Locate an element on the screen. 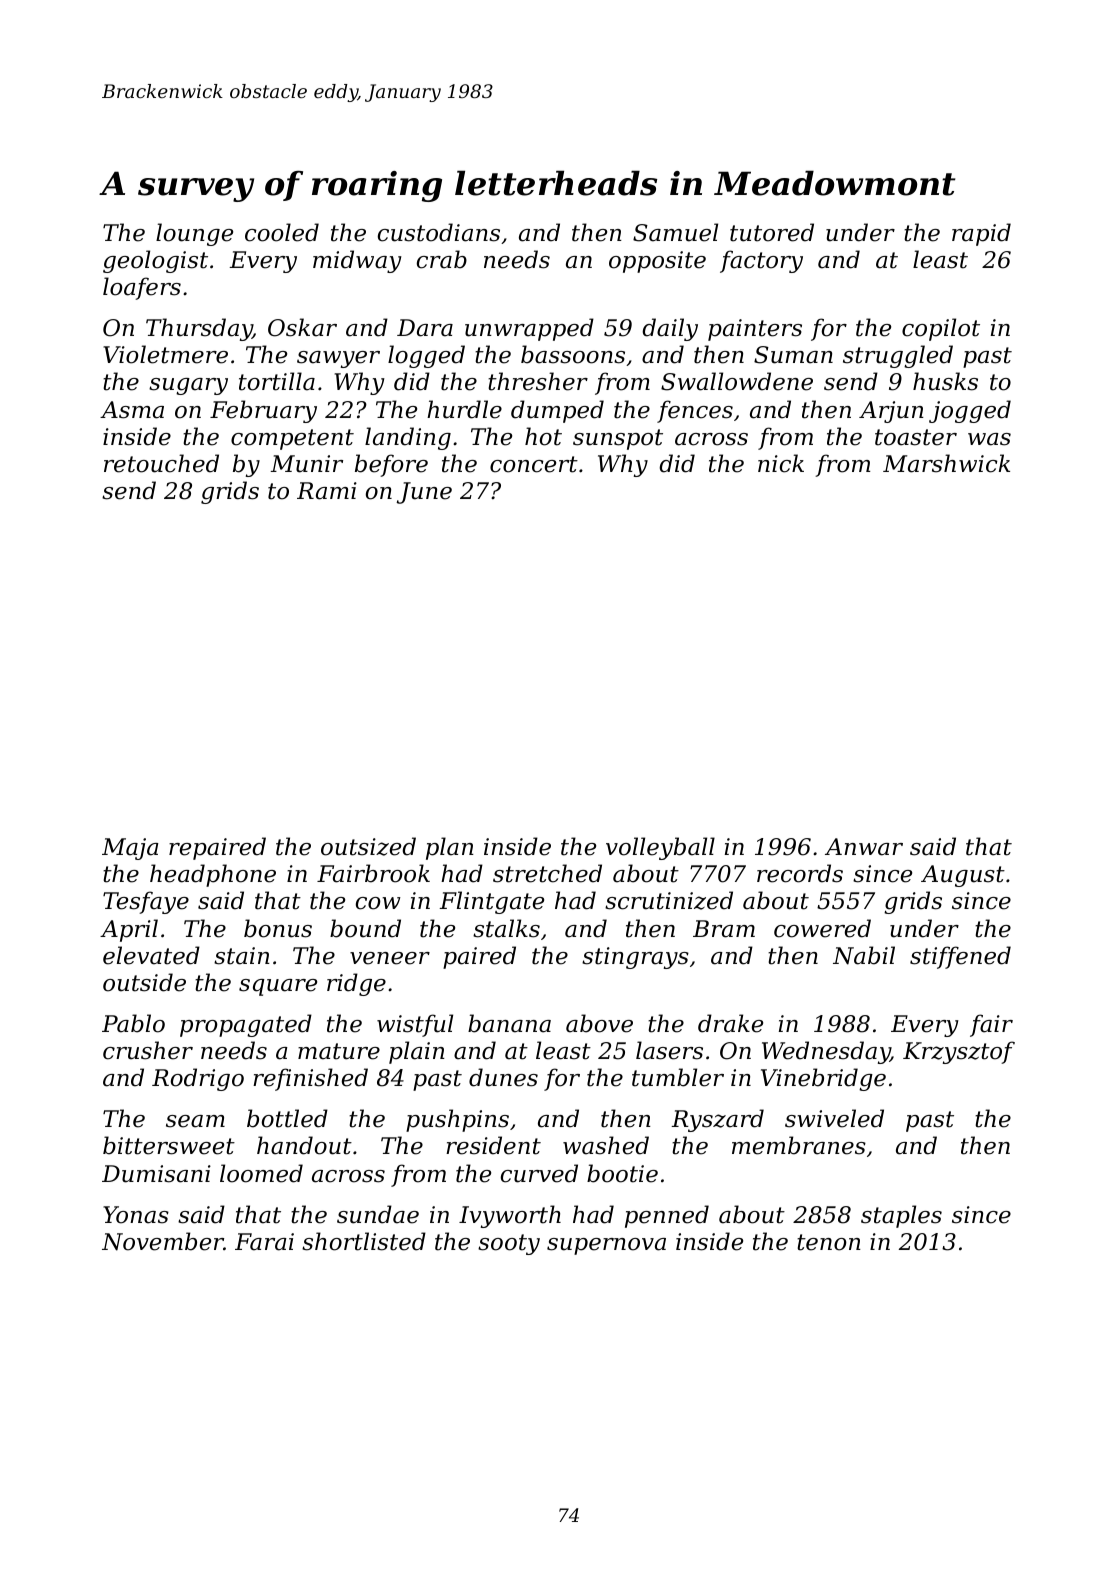 The height and width of the screenshot is (1582, 1114). nick is located at coordinates (781, 463).
